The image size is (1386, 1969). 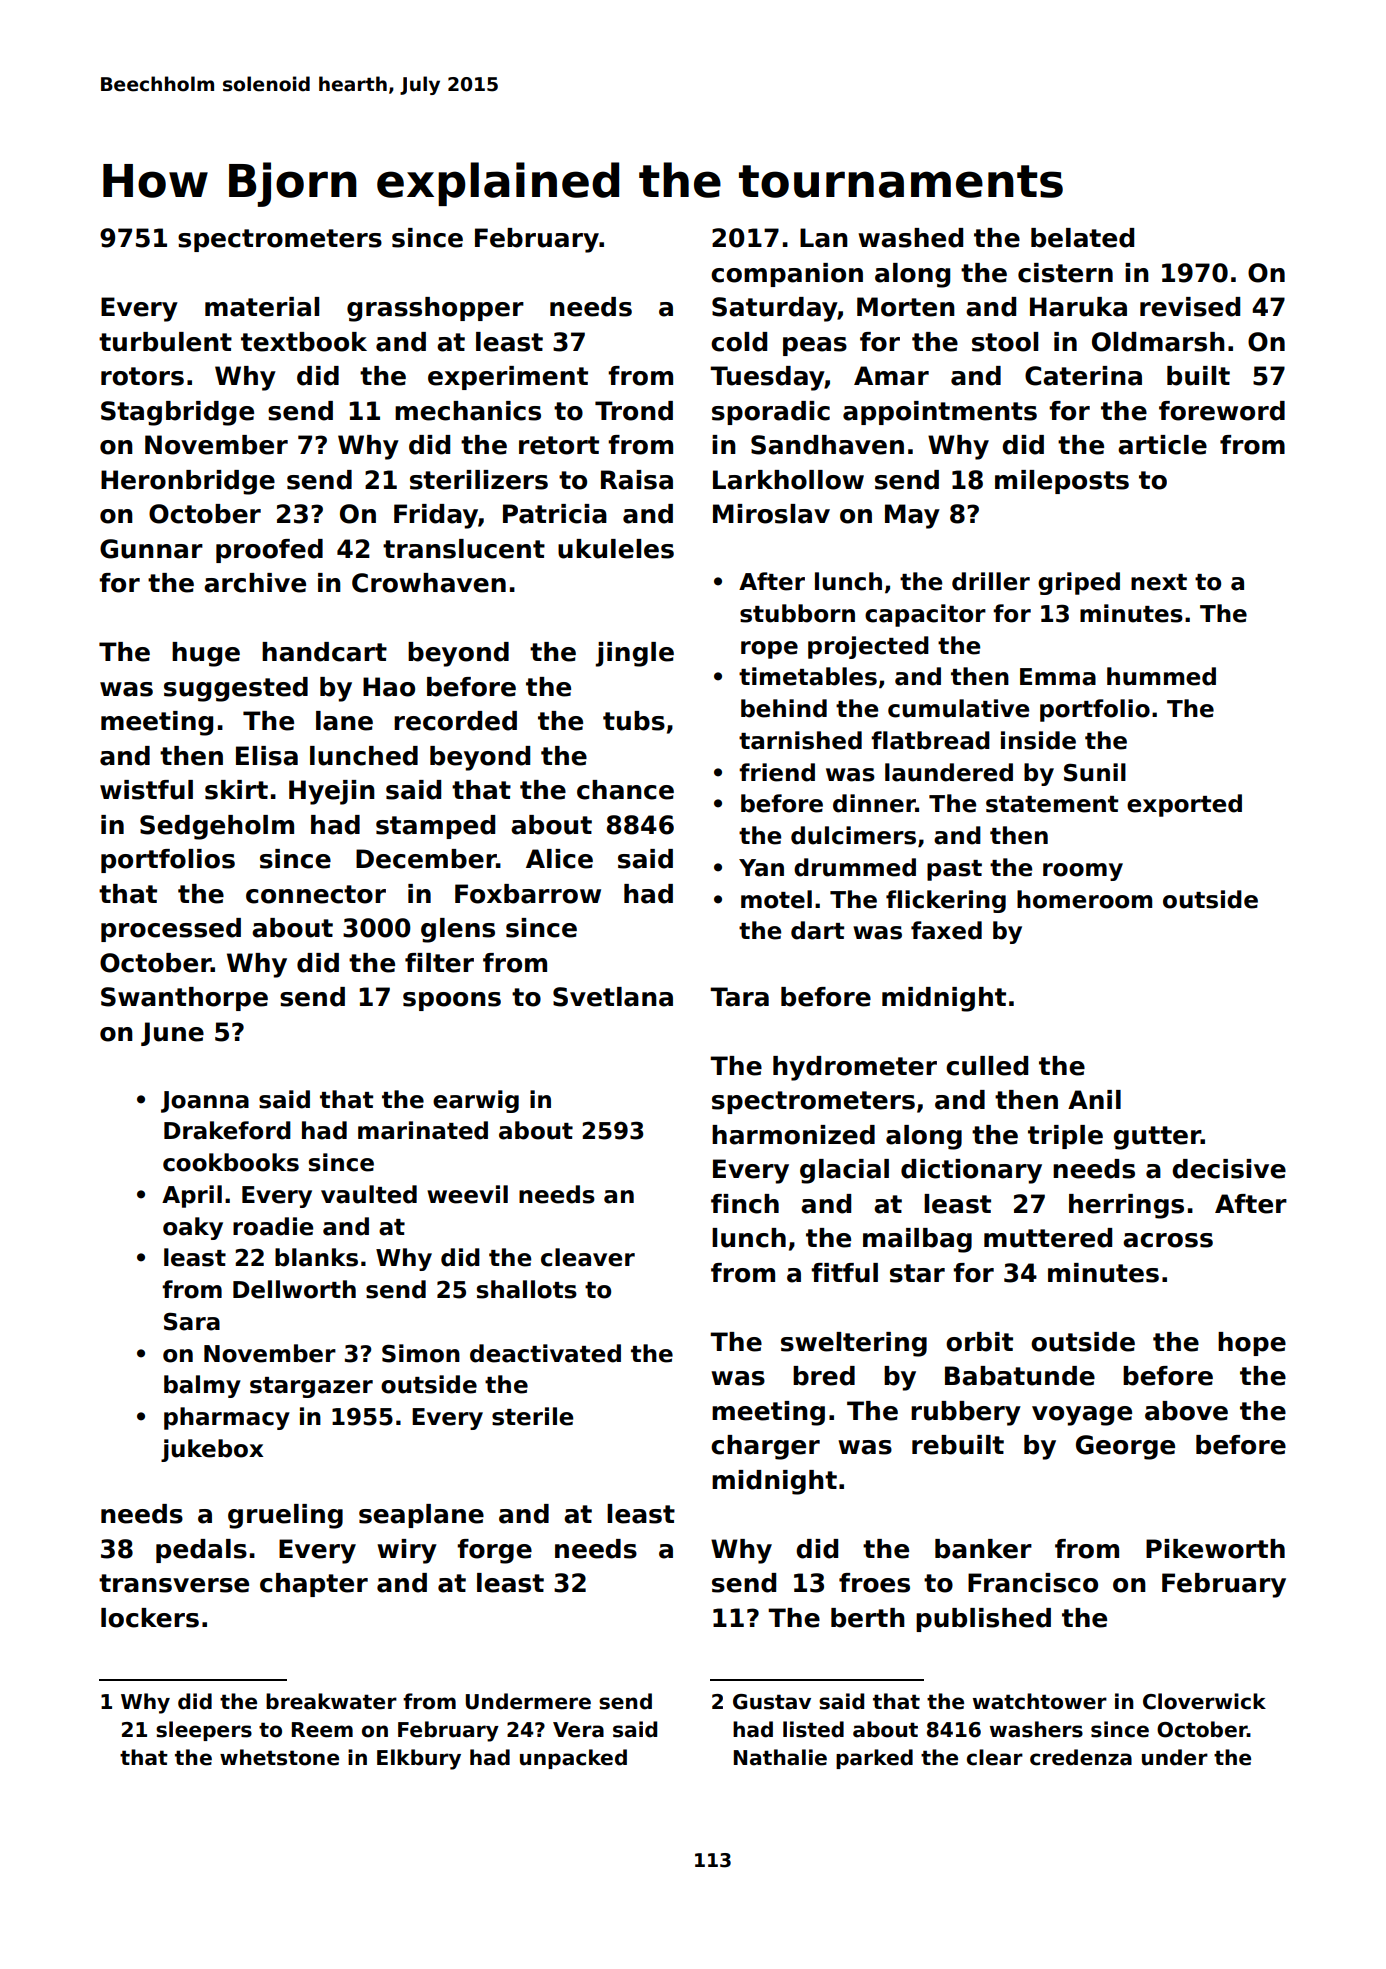 I want to click on sleepers, so click(x=204, y=1731).
